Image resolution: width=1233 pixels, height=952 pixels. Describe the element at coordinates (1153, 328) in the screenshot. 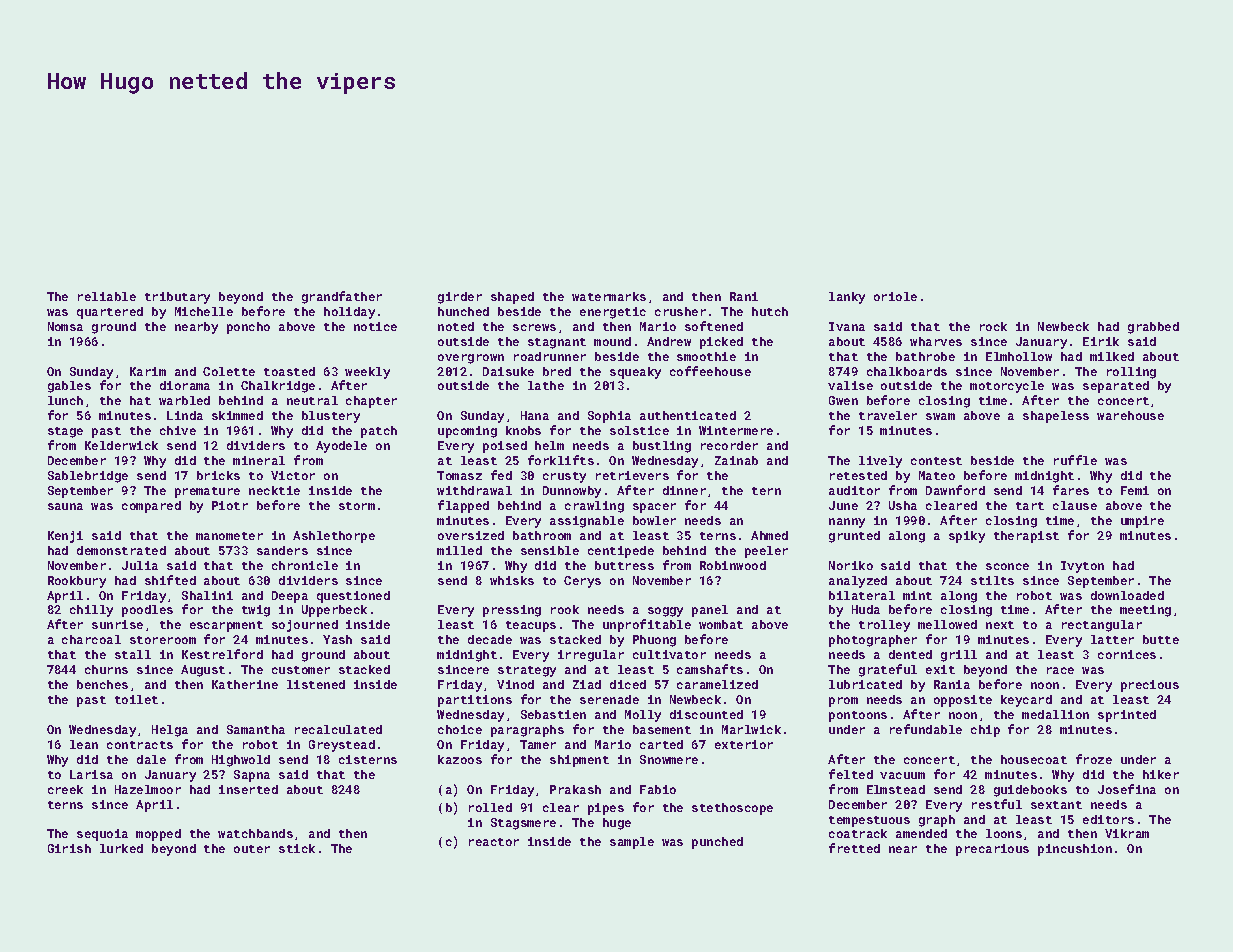

I see `grabbed` at that location.
